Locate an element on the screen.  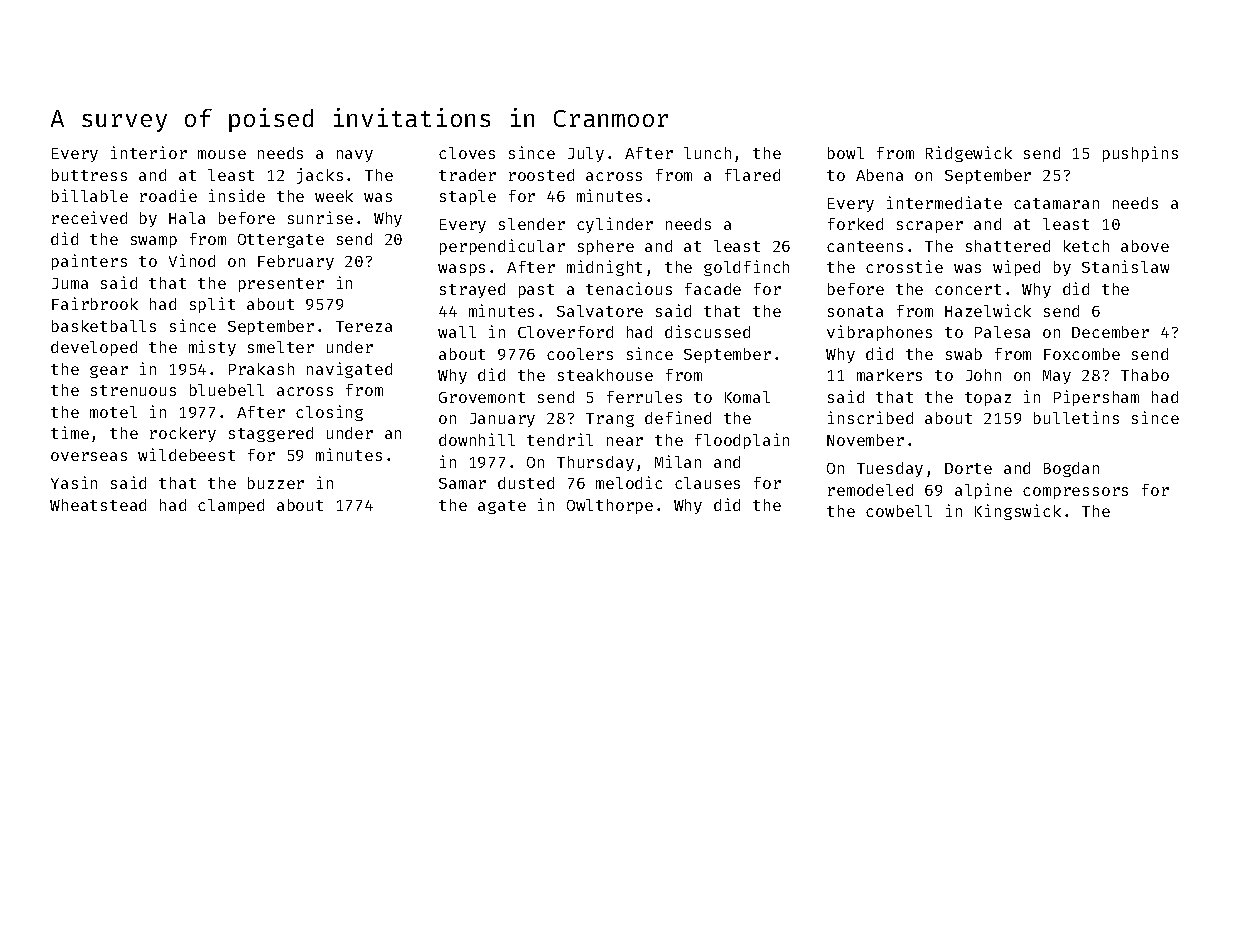
inside is located at coordinates (237, 195).
